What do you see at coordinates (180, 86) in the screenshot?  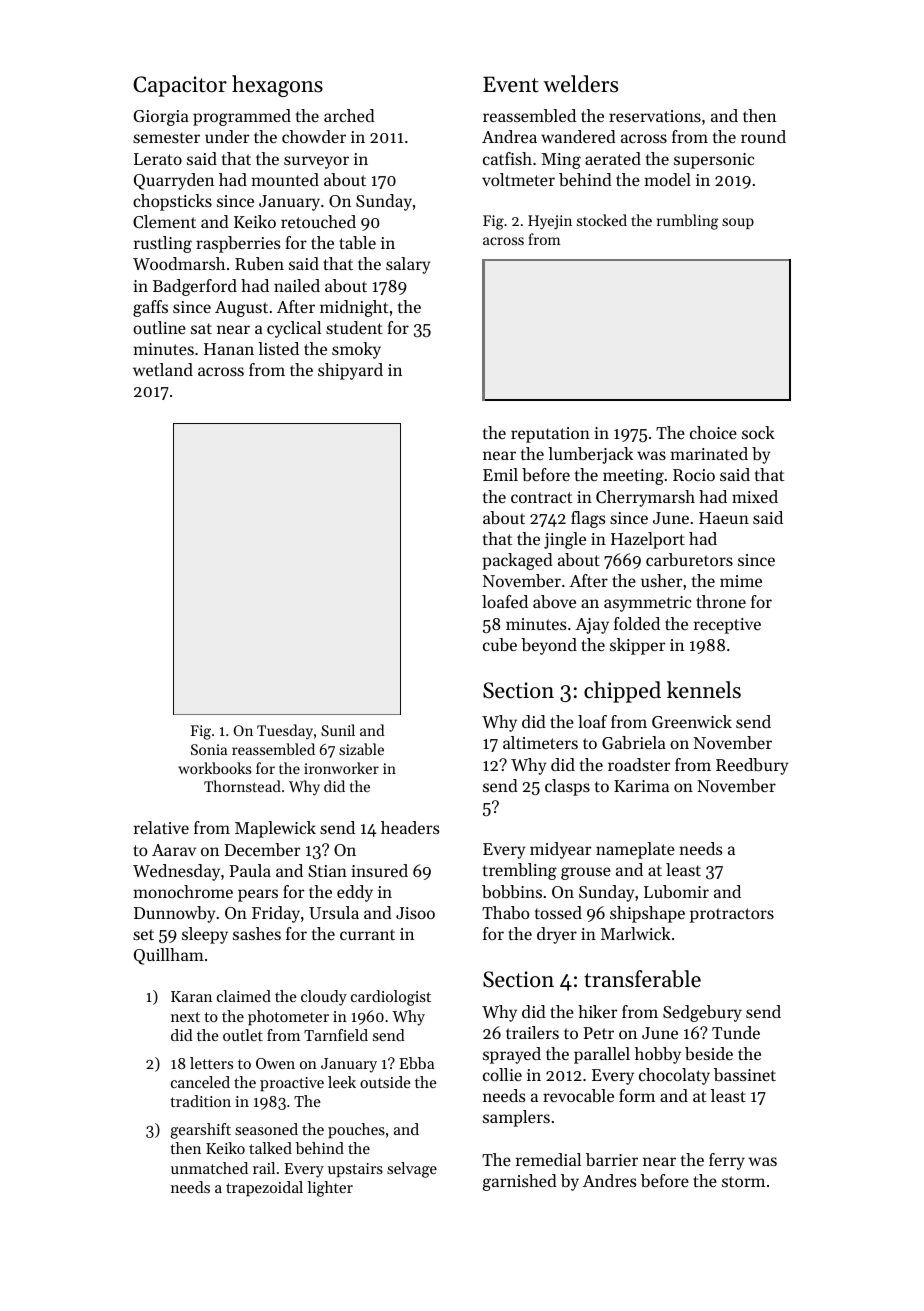 I see `Capacitor` at bounding box center [180, 86].
